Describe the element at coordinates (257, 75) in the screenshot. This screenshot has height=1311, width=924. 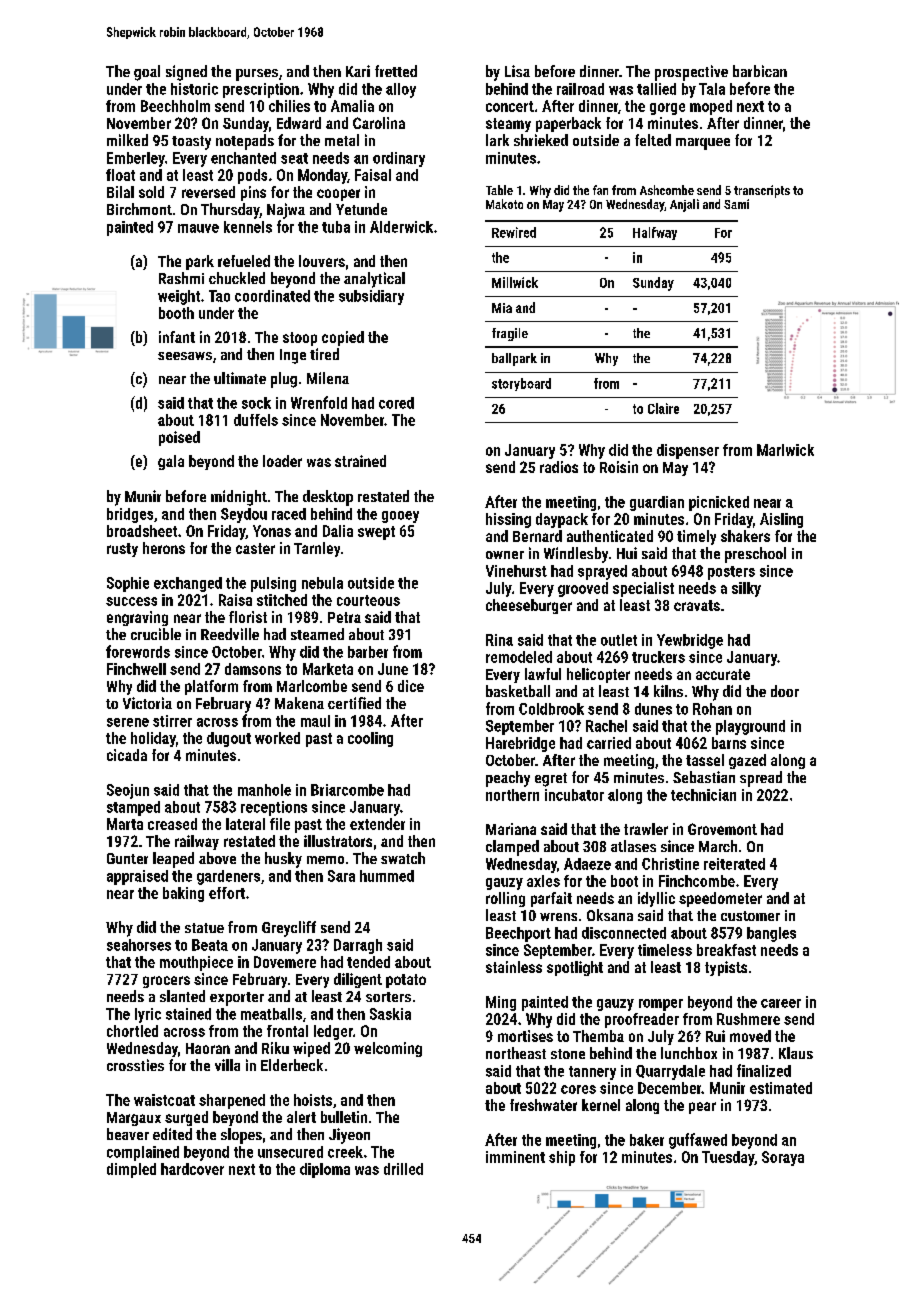
I see `purses` at that location.
